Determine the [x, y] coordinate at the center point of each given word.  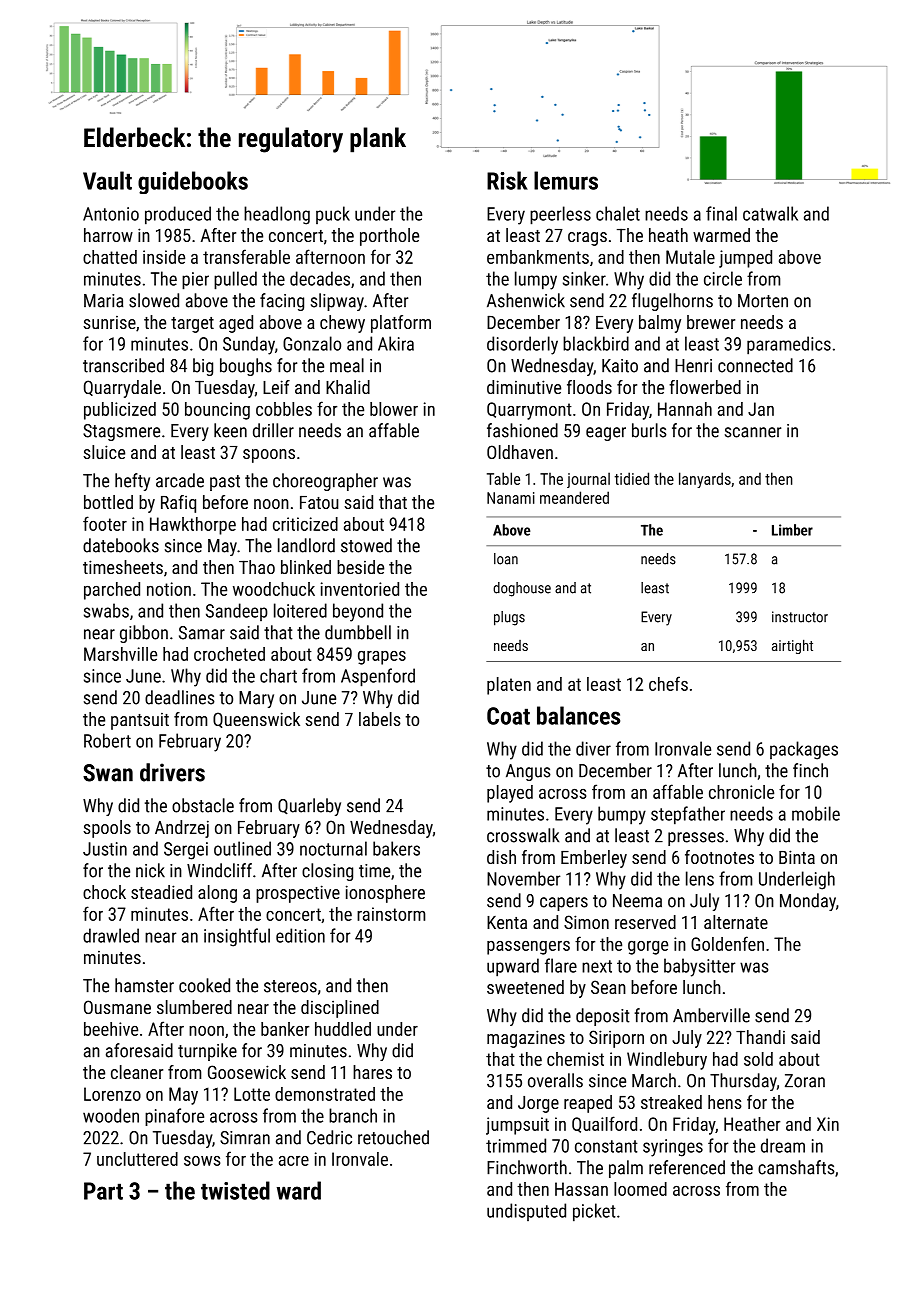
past [225, 483]
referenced [687, 1167]
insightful [237, 937]
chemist [575, 1059]
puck [333, 215]
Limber [792, 530]
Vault [107, 180]
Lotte [252, 1094]
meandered [574, 497]
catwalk [770, 213]
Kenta [507, 922]
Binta [797, 857]
